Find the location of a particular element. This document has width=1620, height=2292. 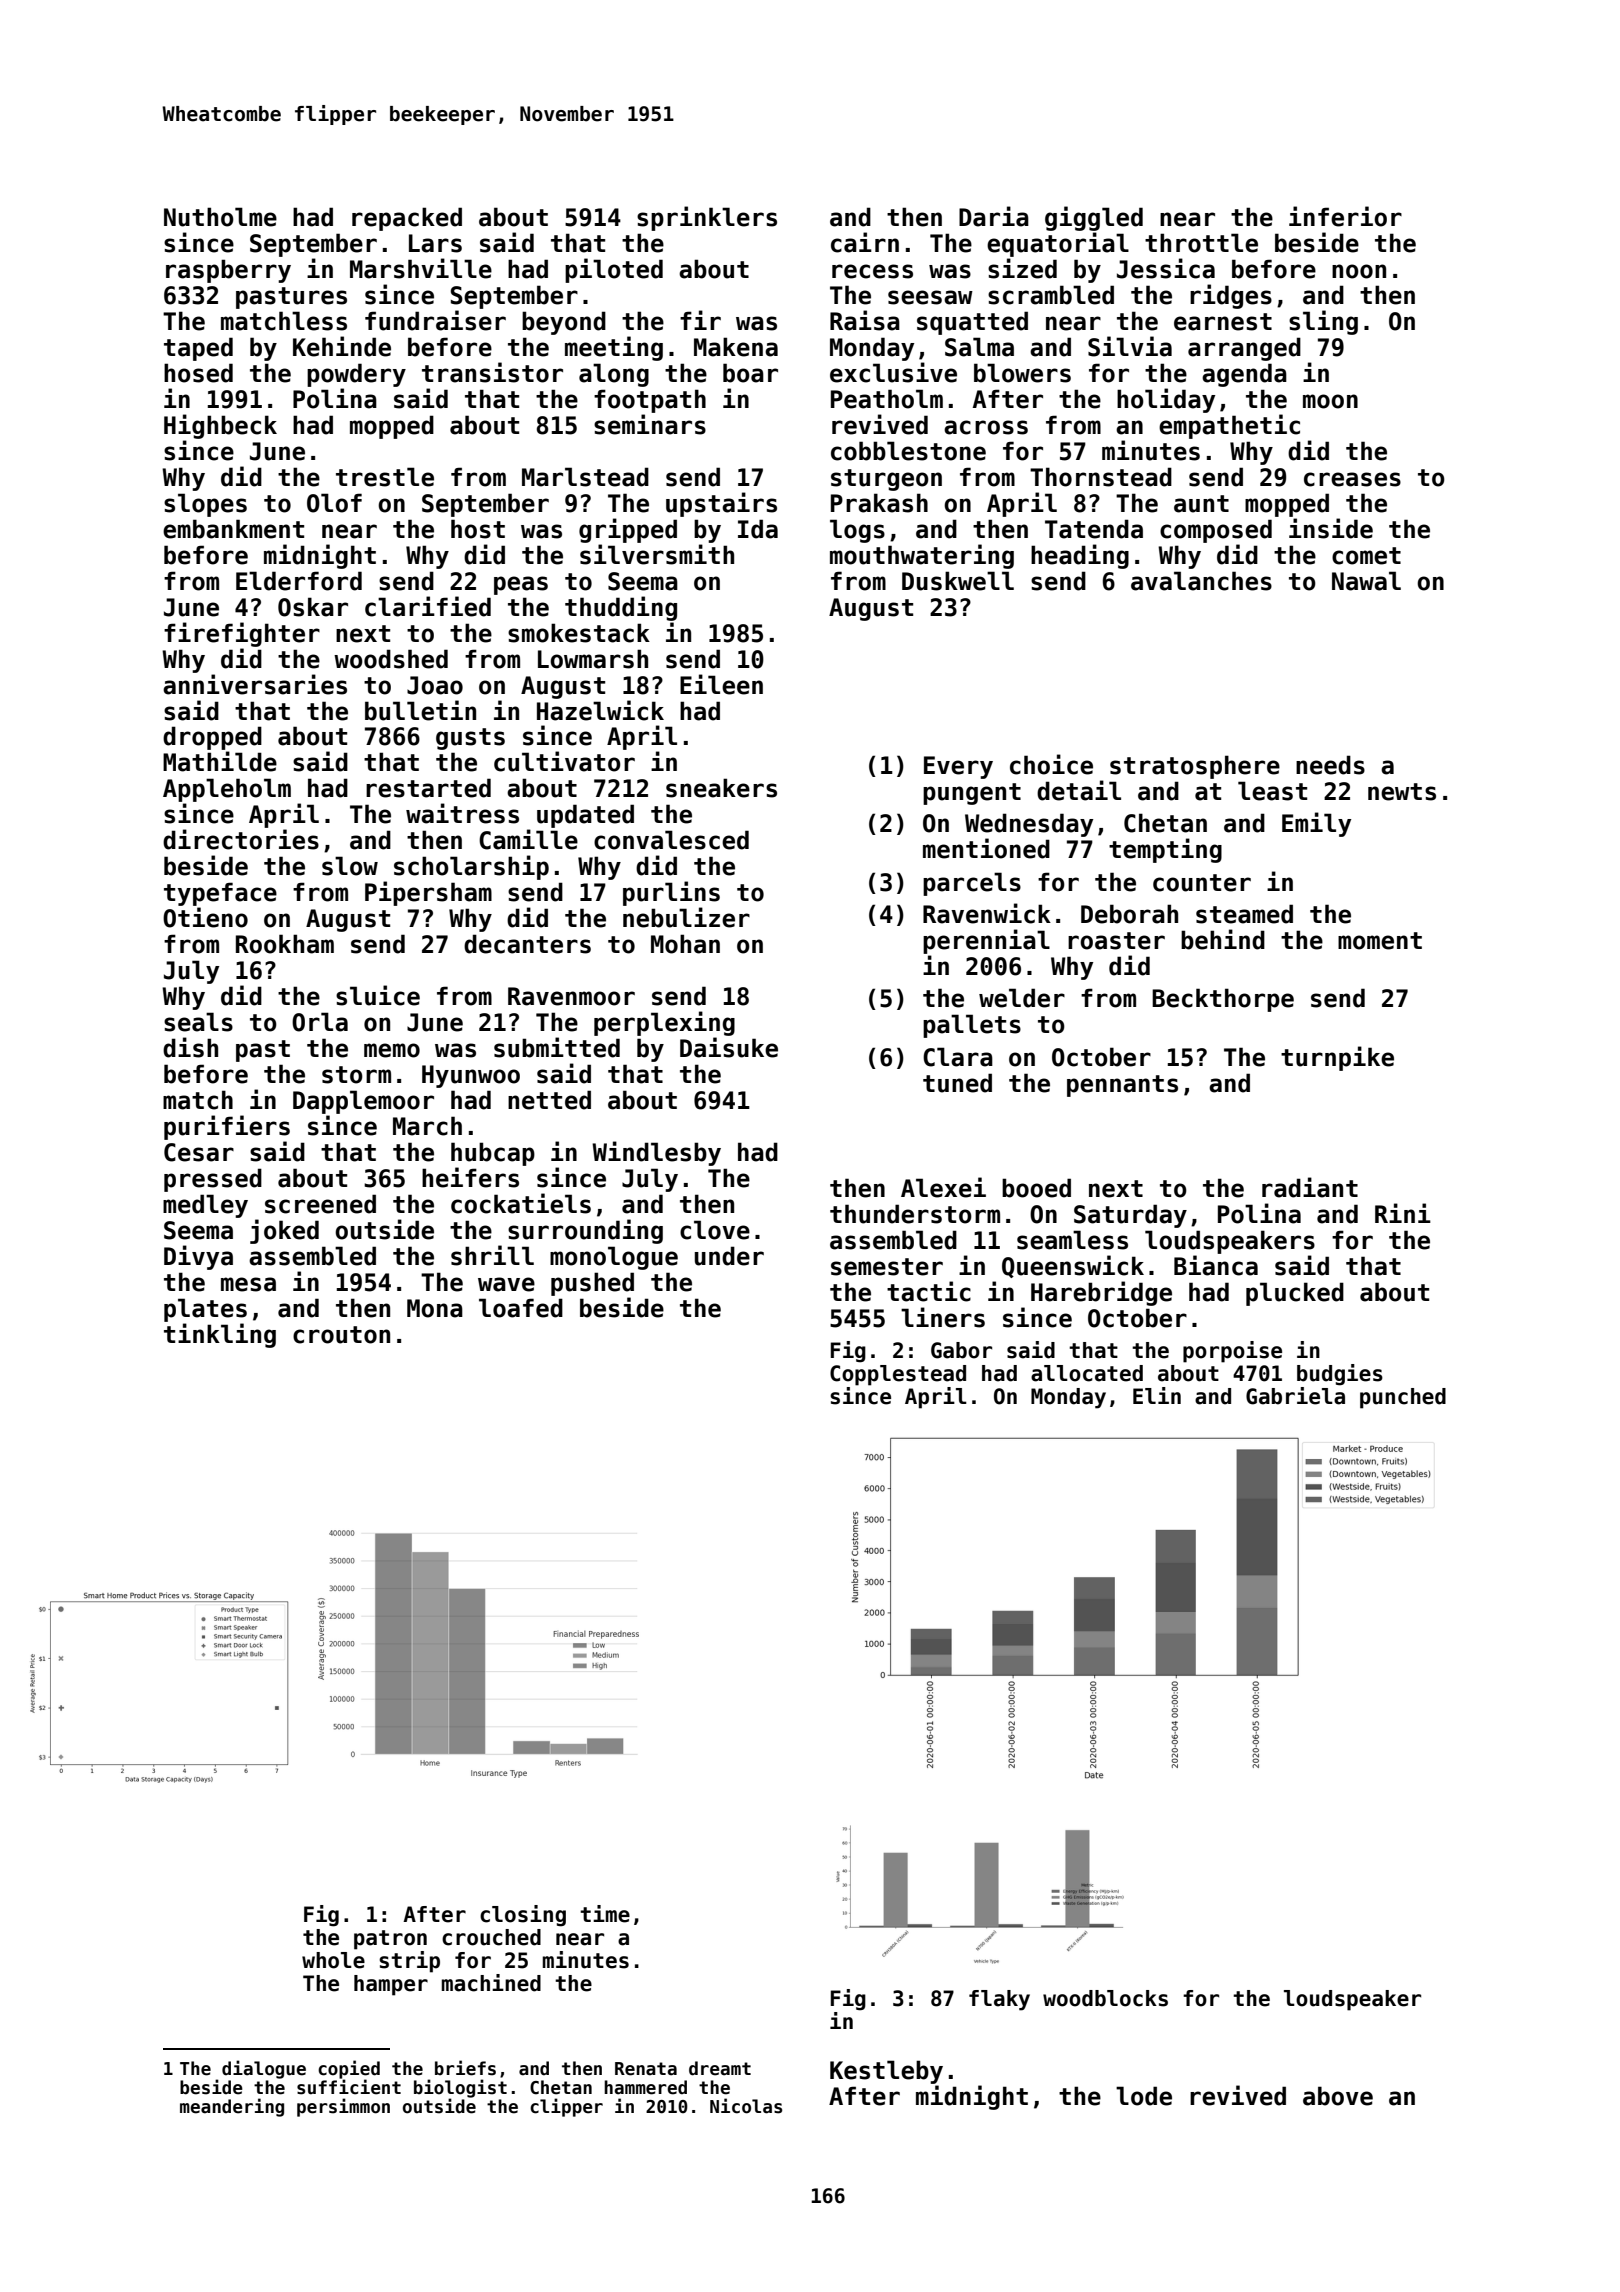

Copplestead is located at coordinates (898, 1375).
